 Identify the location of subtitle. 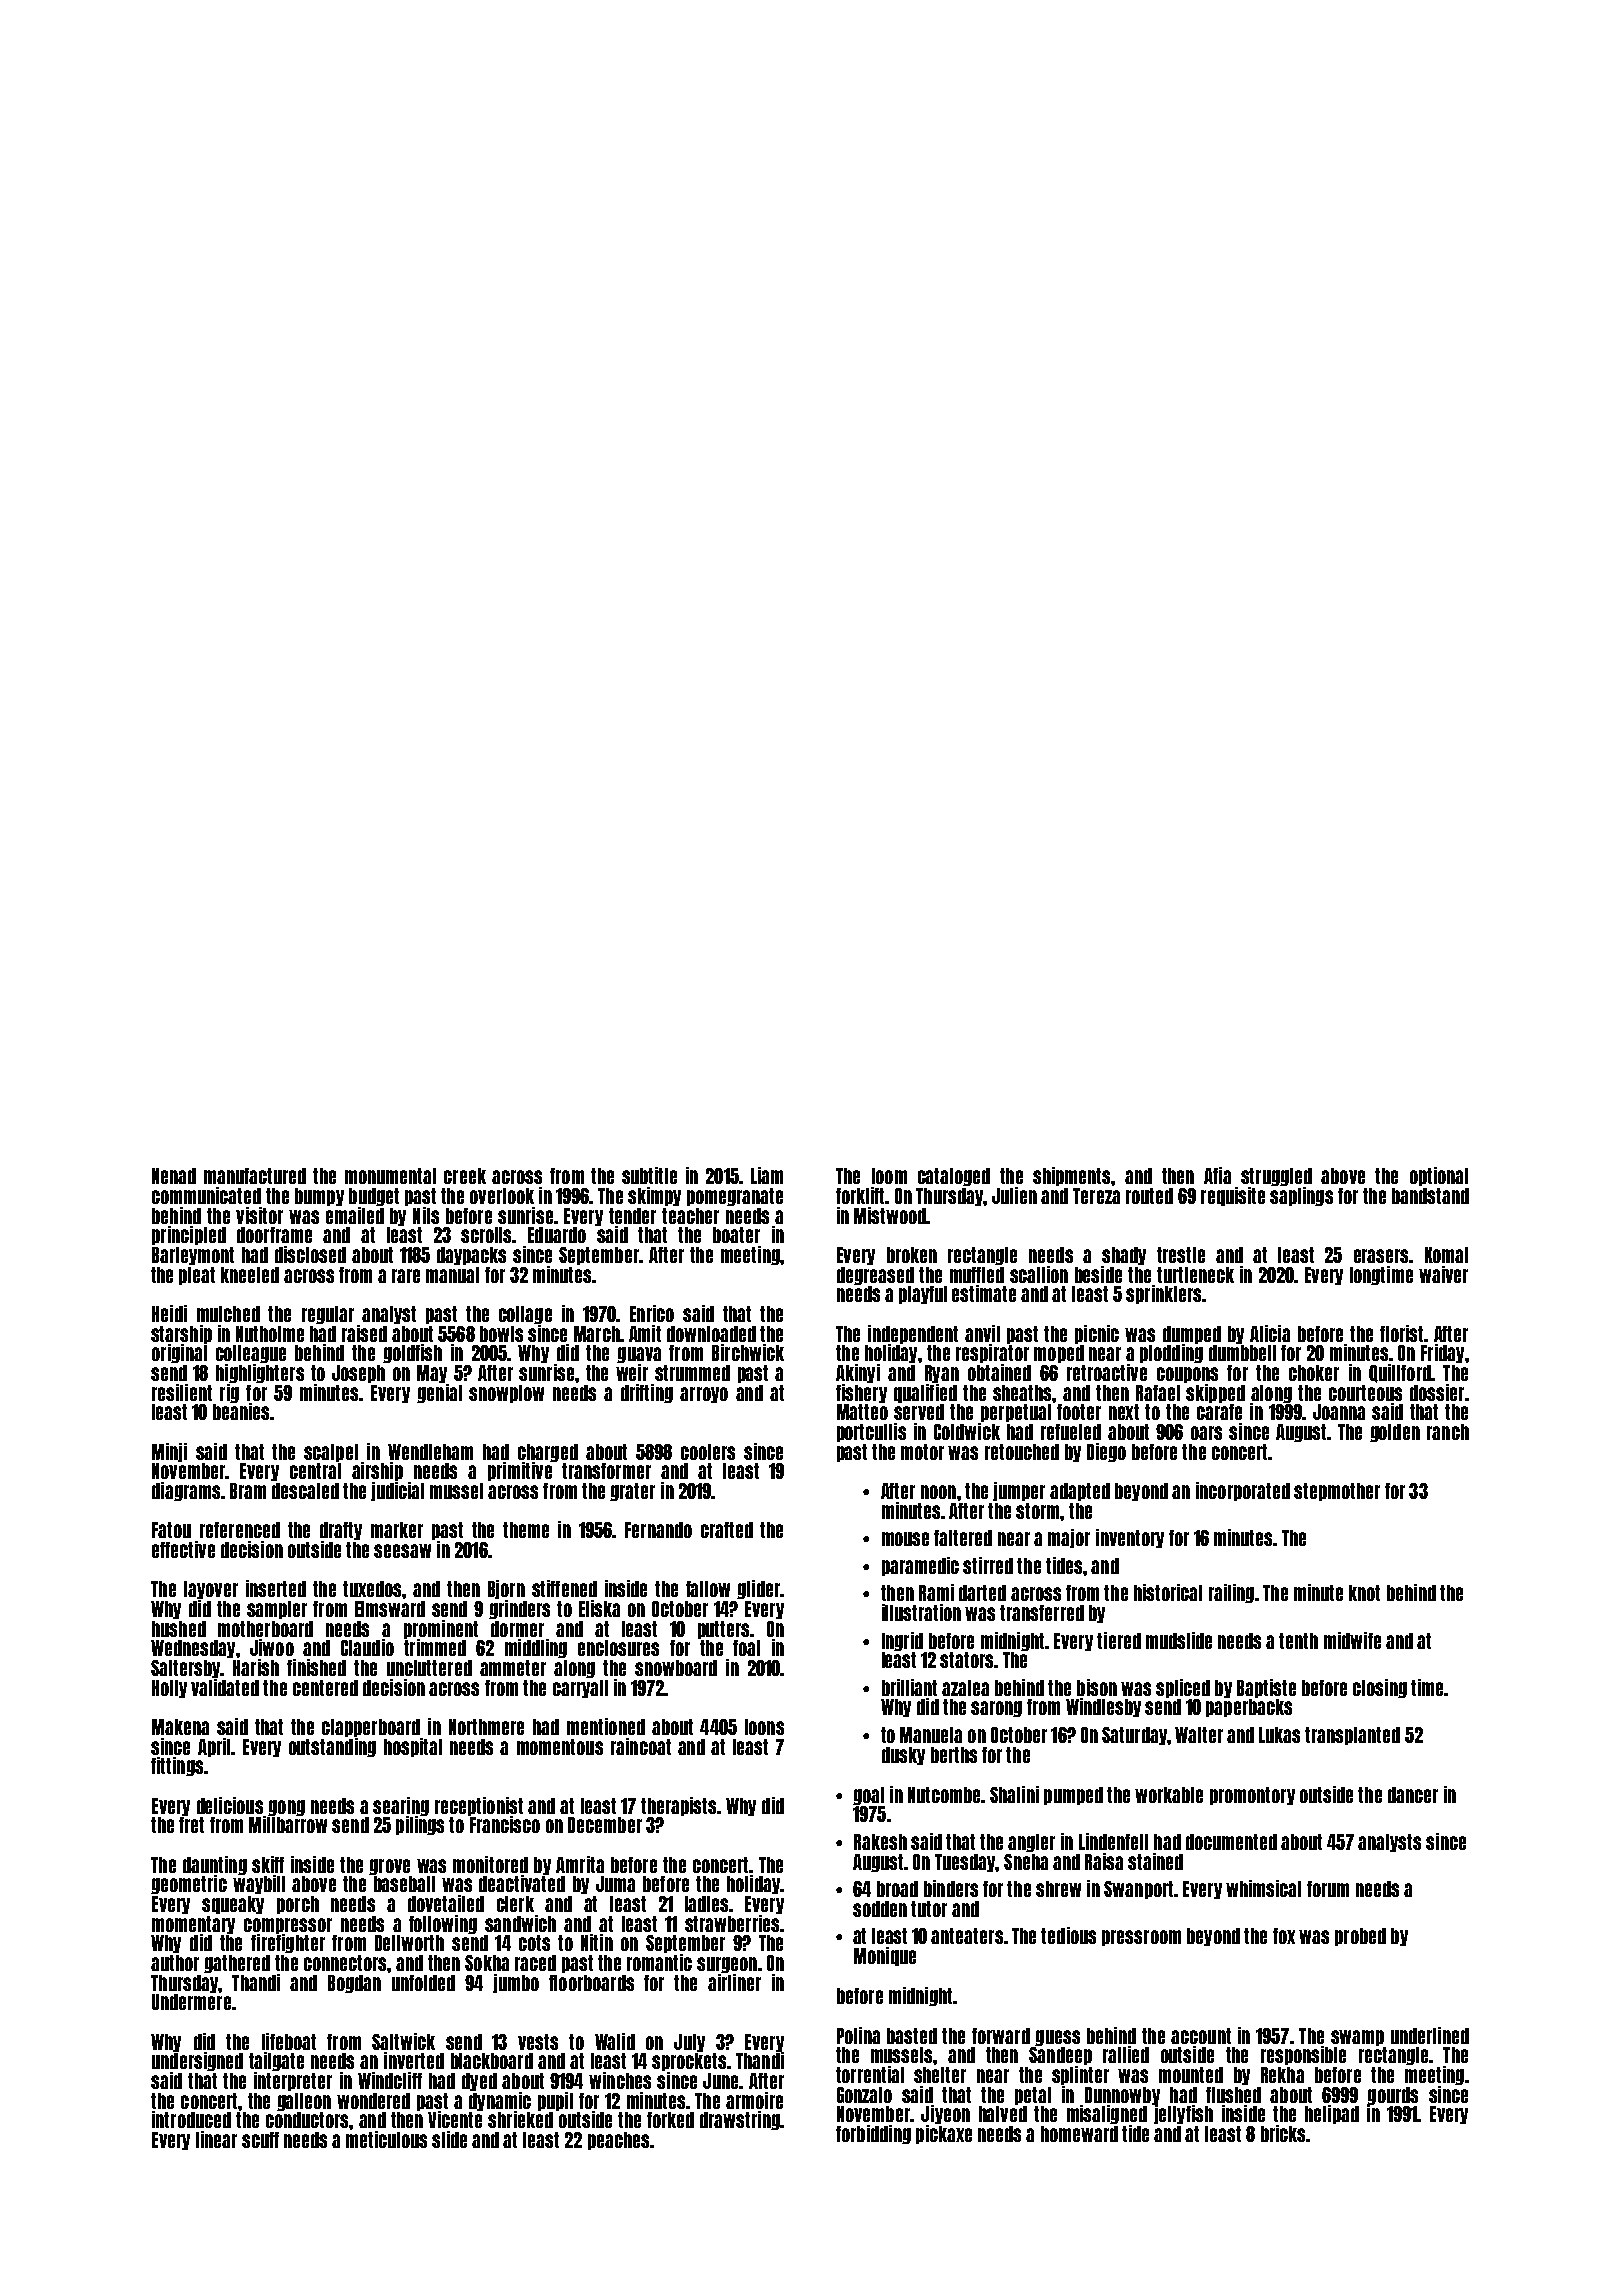
(649, 1175).
